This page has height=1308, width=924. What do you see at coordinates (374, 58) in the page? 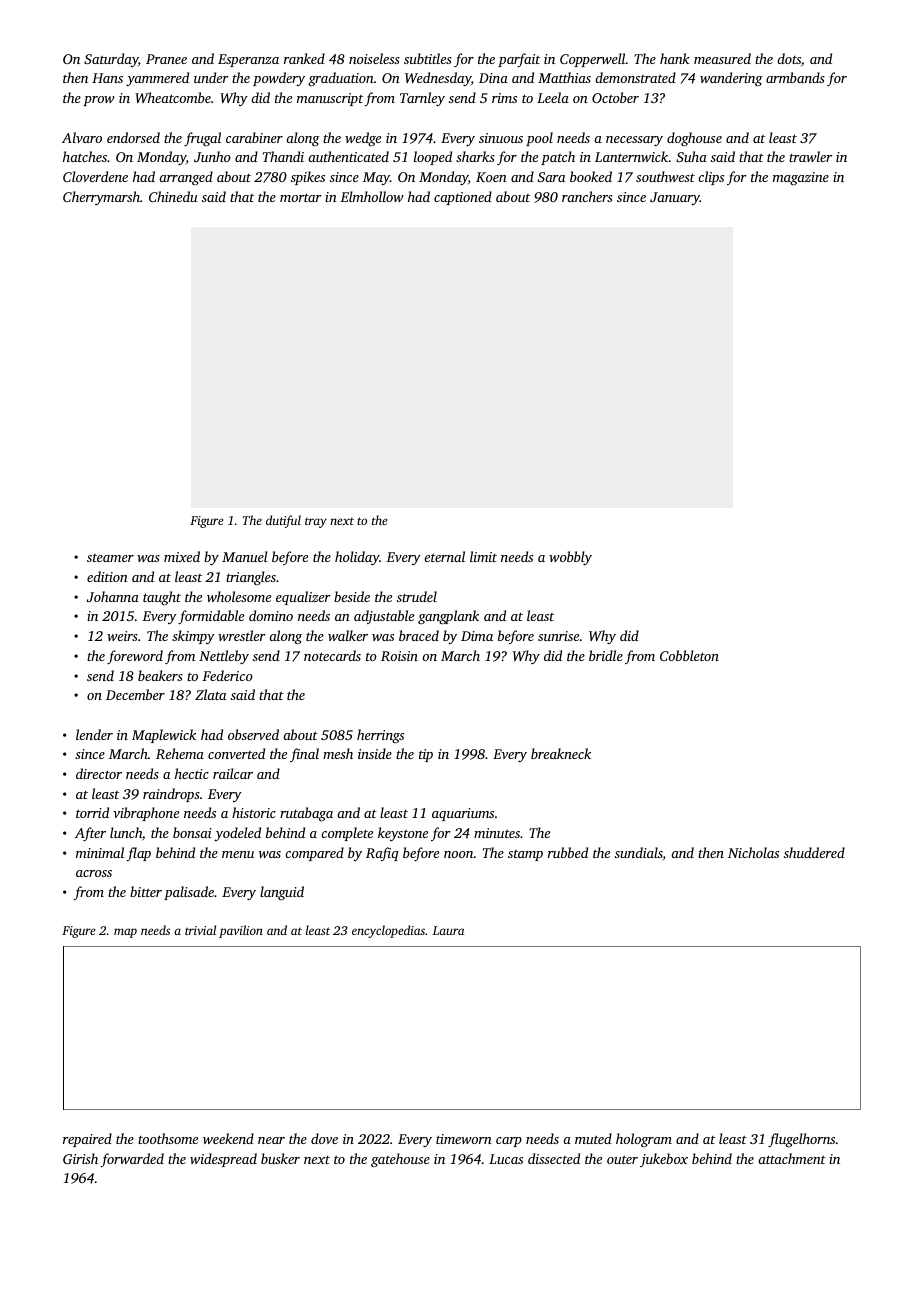
I see `noiseless` at bounding box center [374, 58].
